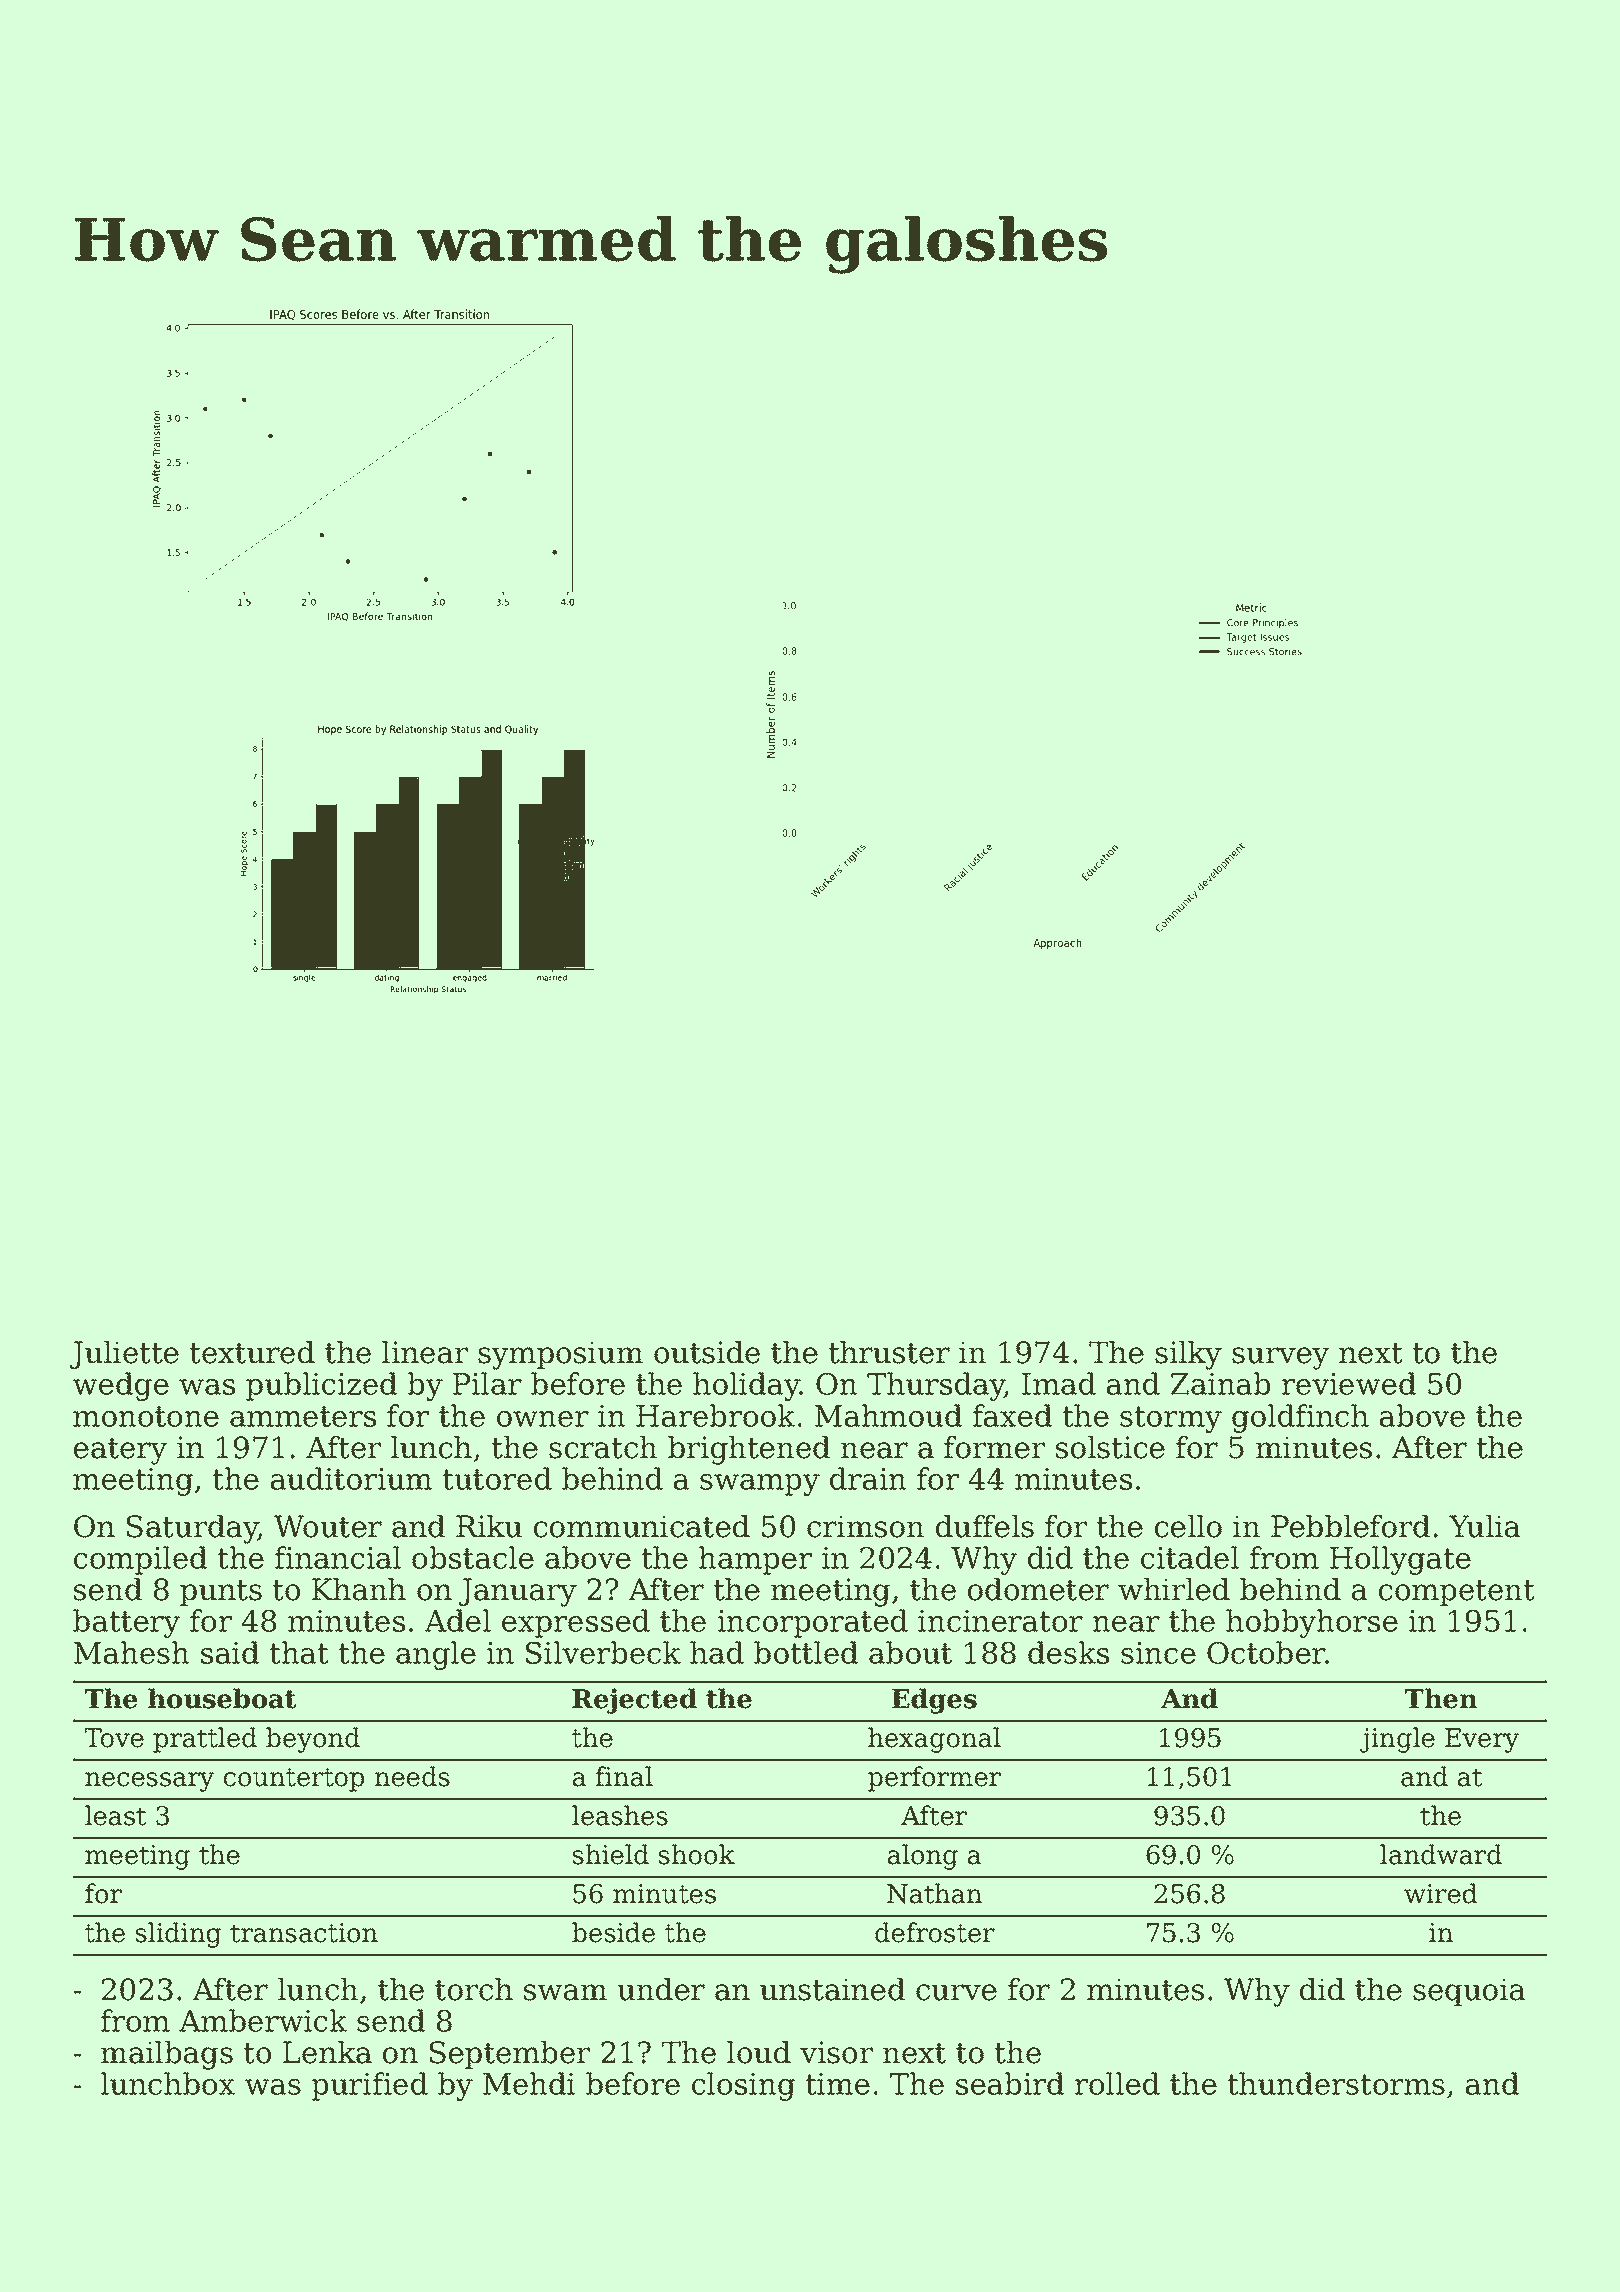 The width and height of the screenshot is (1620, 2292). Describe the element at coordinates (743, 2086) in the screenshot. I see `closing` at that location.
